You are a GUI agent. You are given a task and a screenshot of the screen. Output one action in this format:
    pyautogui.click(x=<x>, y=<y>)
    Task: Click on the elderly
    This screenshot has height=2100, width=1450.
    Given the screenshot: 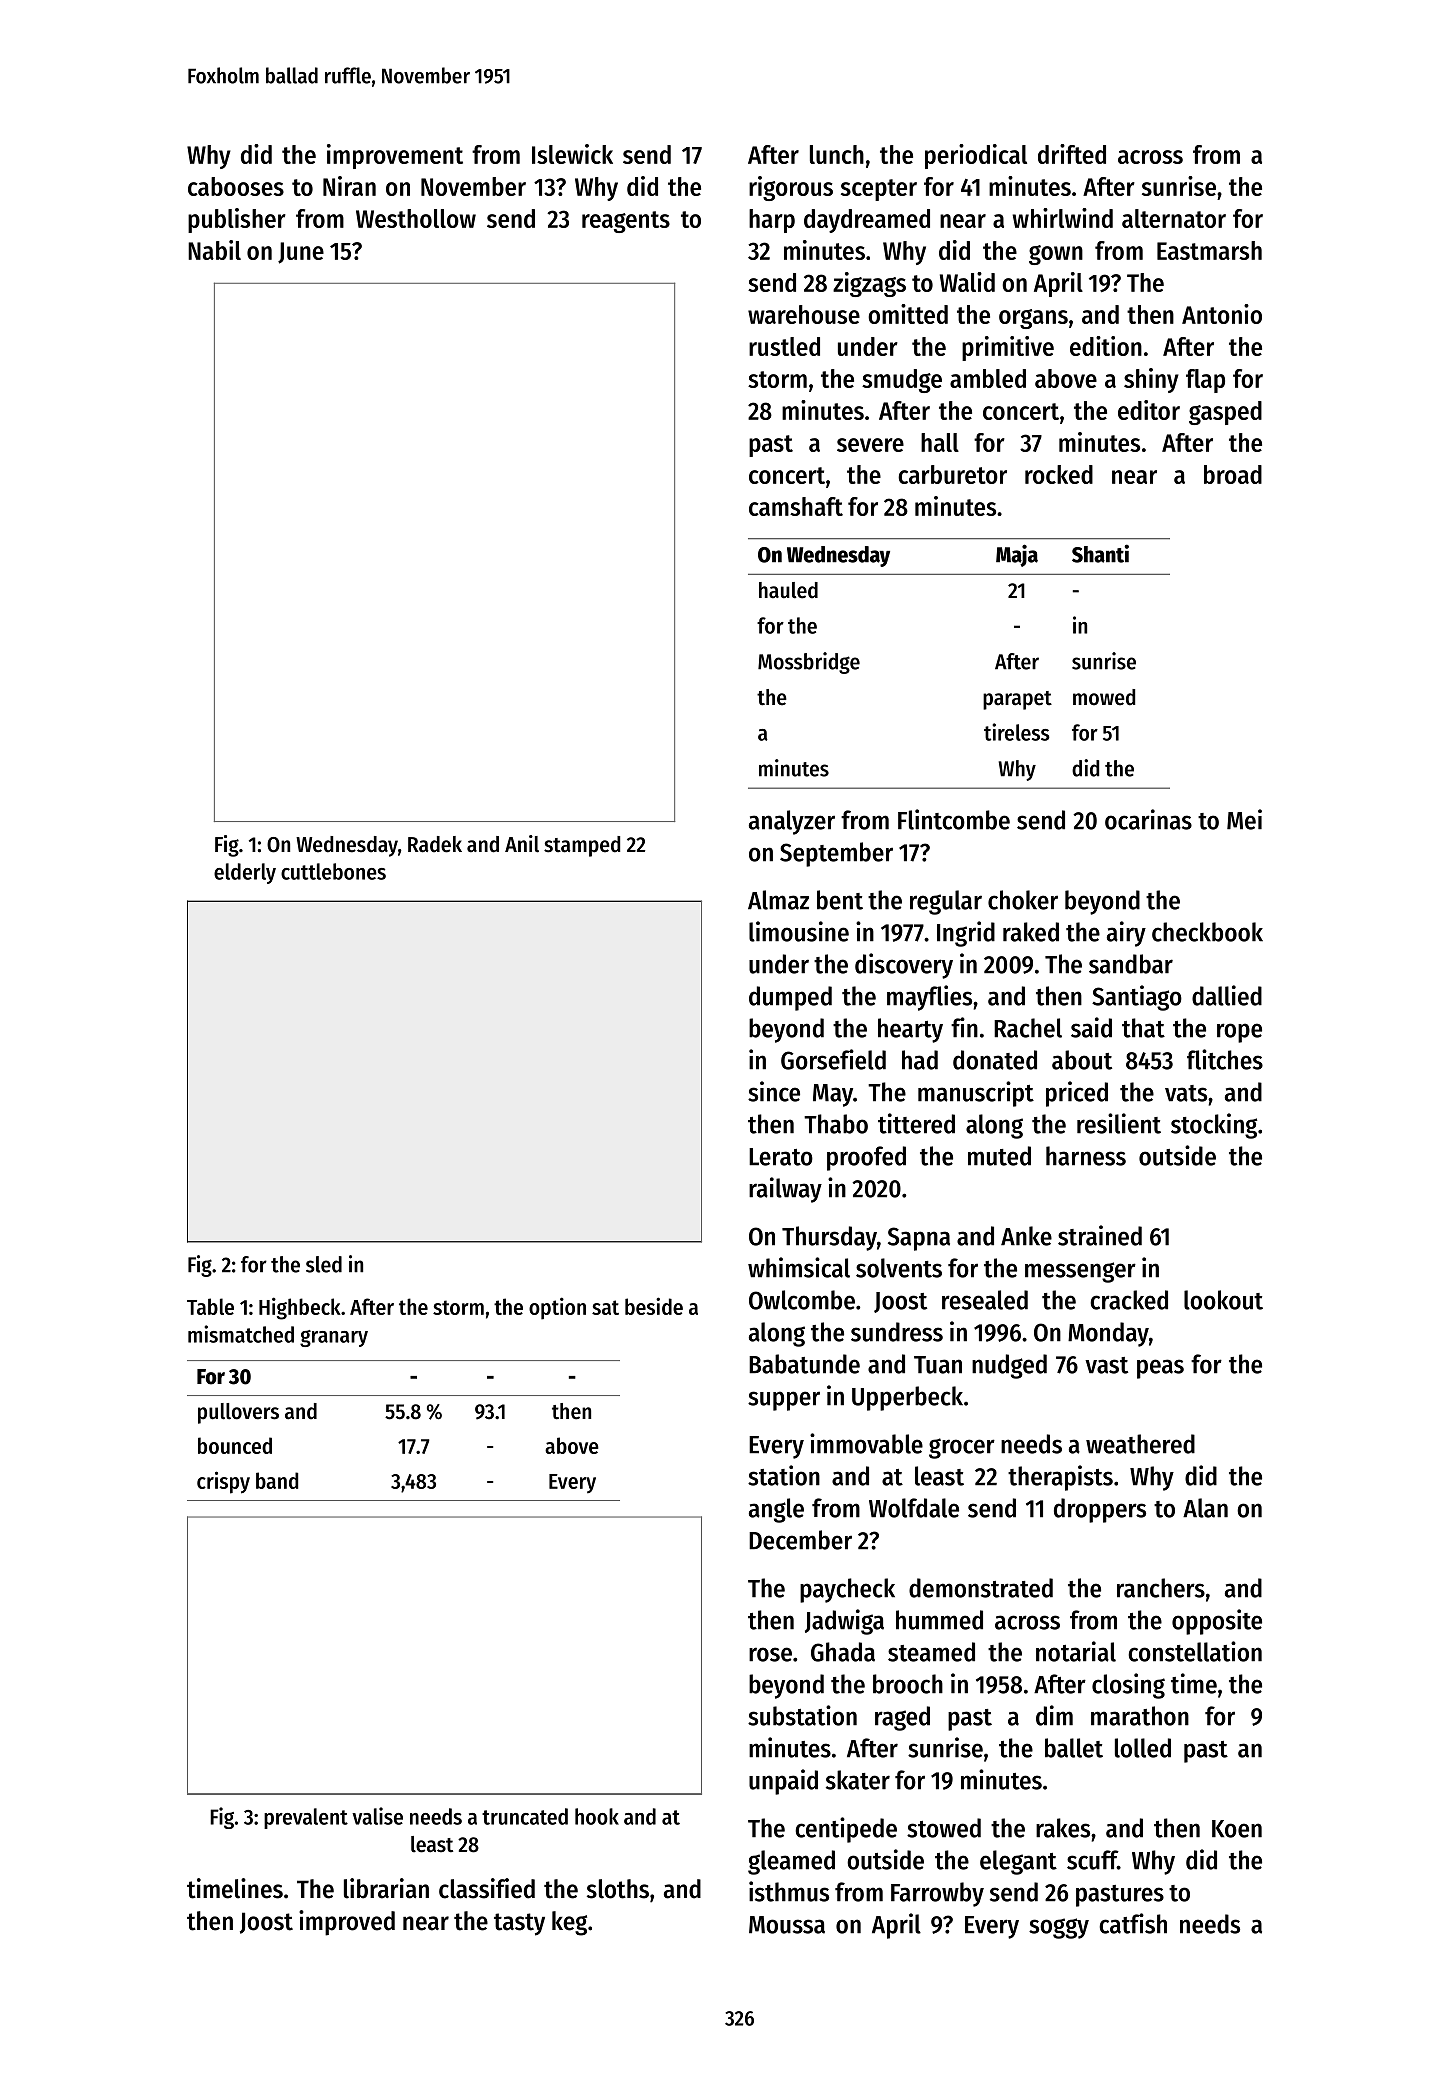 What is the action you would take?
    pyautogui.click(x=245, y=873)
